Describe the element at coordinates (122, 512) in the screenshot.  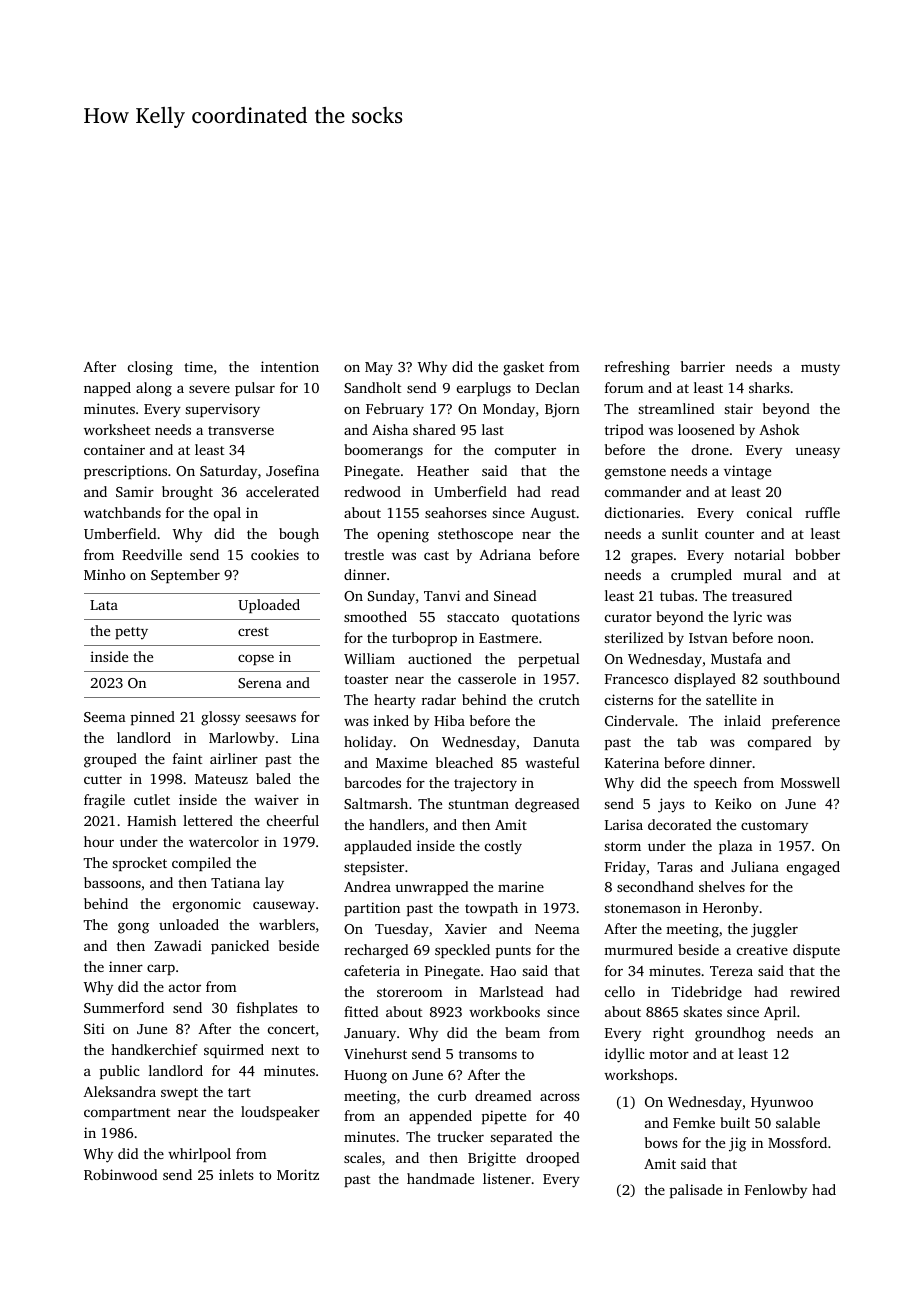
I see `watchbands` at that location.
